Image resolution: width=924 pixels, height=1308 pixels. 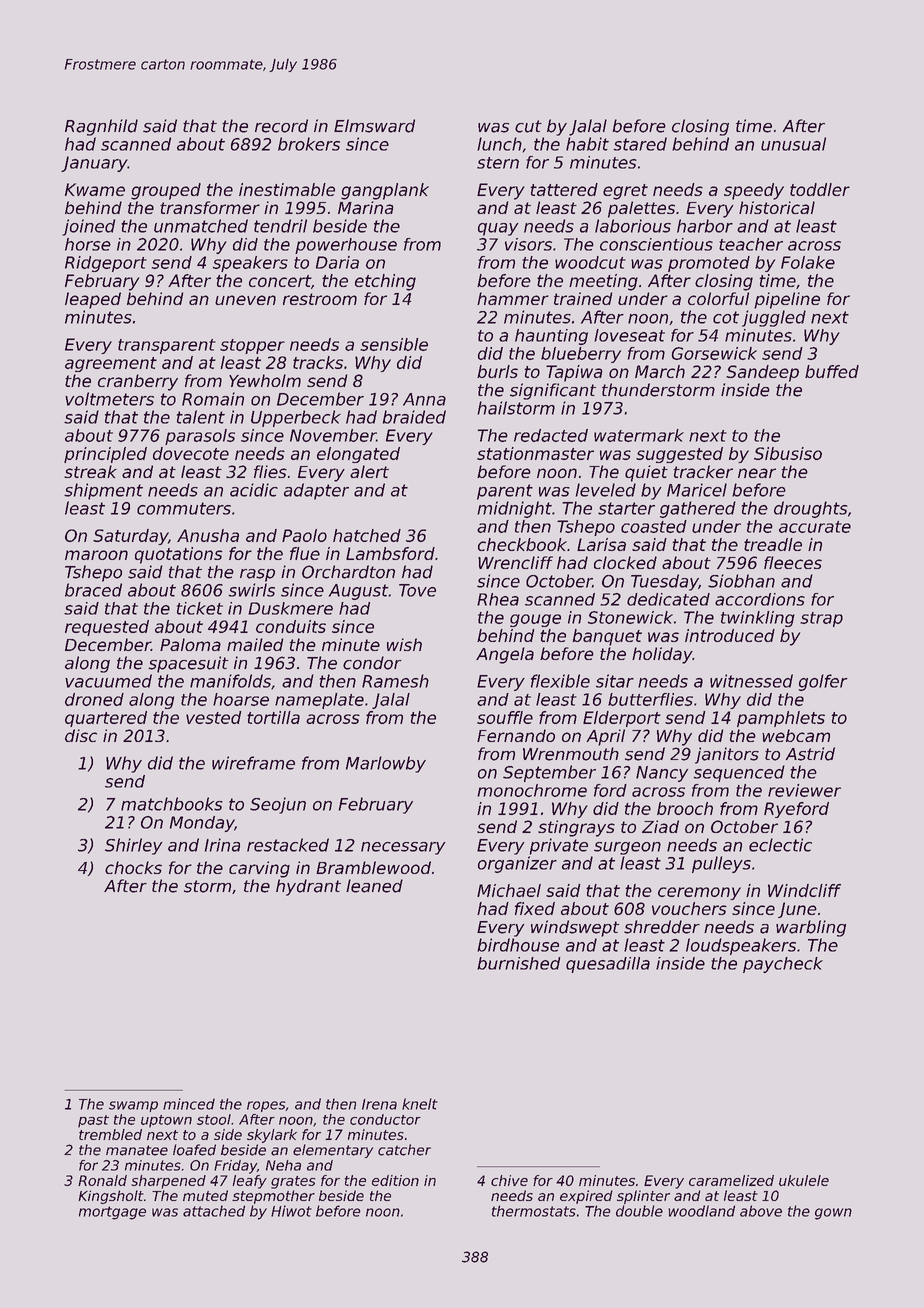 I want to click on uptown, so click(x=166, y=1121).
